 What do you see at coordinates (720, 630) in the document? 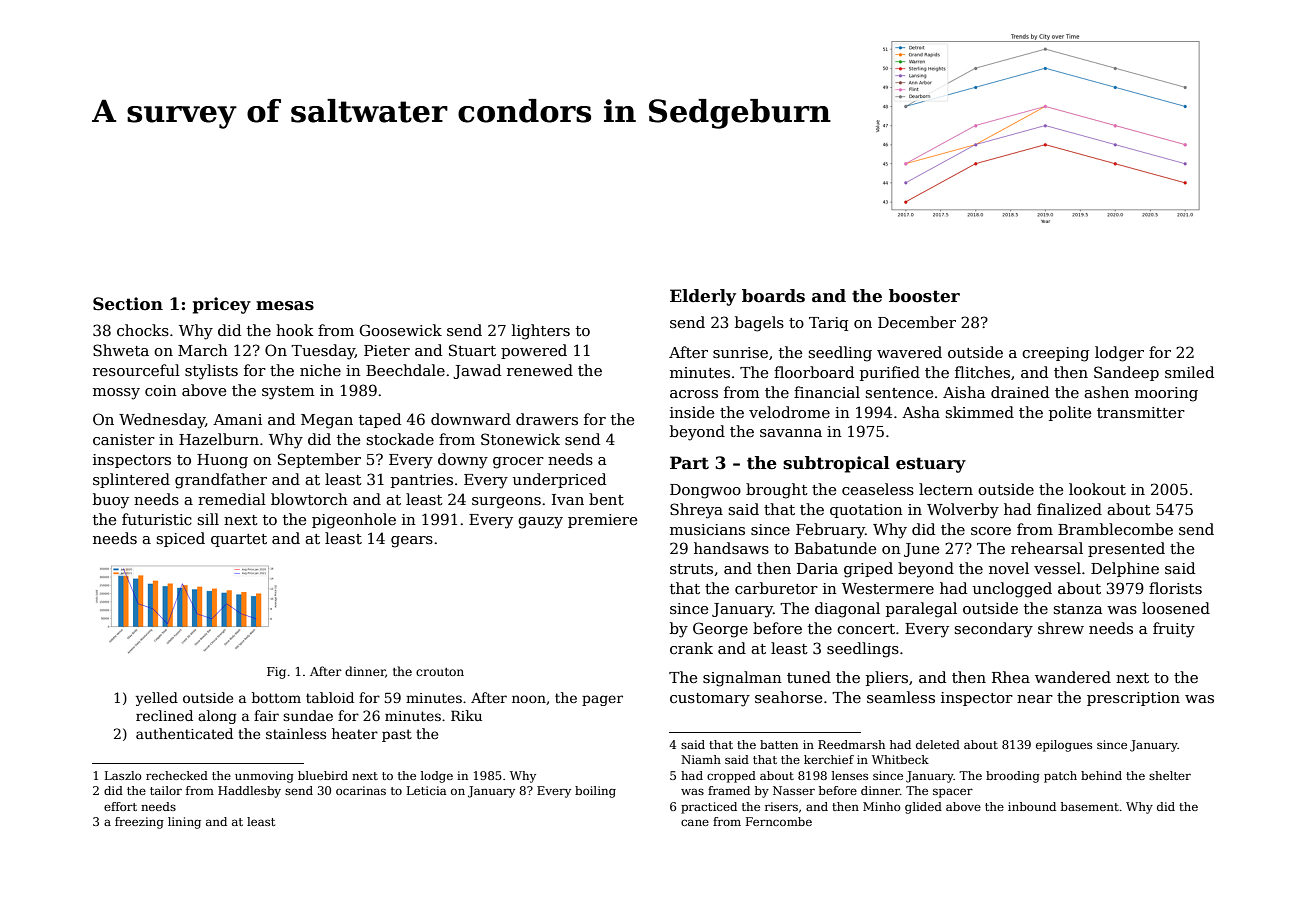
I see `George` at bounding box center [720, 630].
